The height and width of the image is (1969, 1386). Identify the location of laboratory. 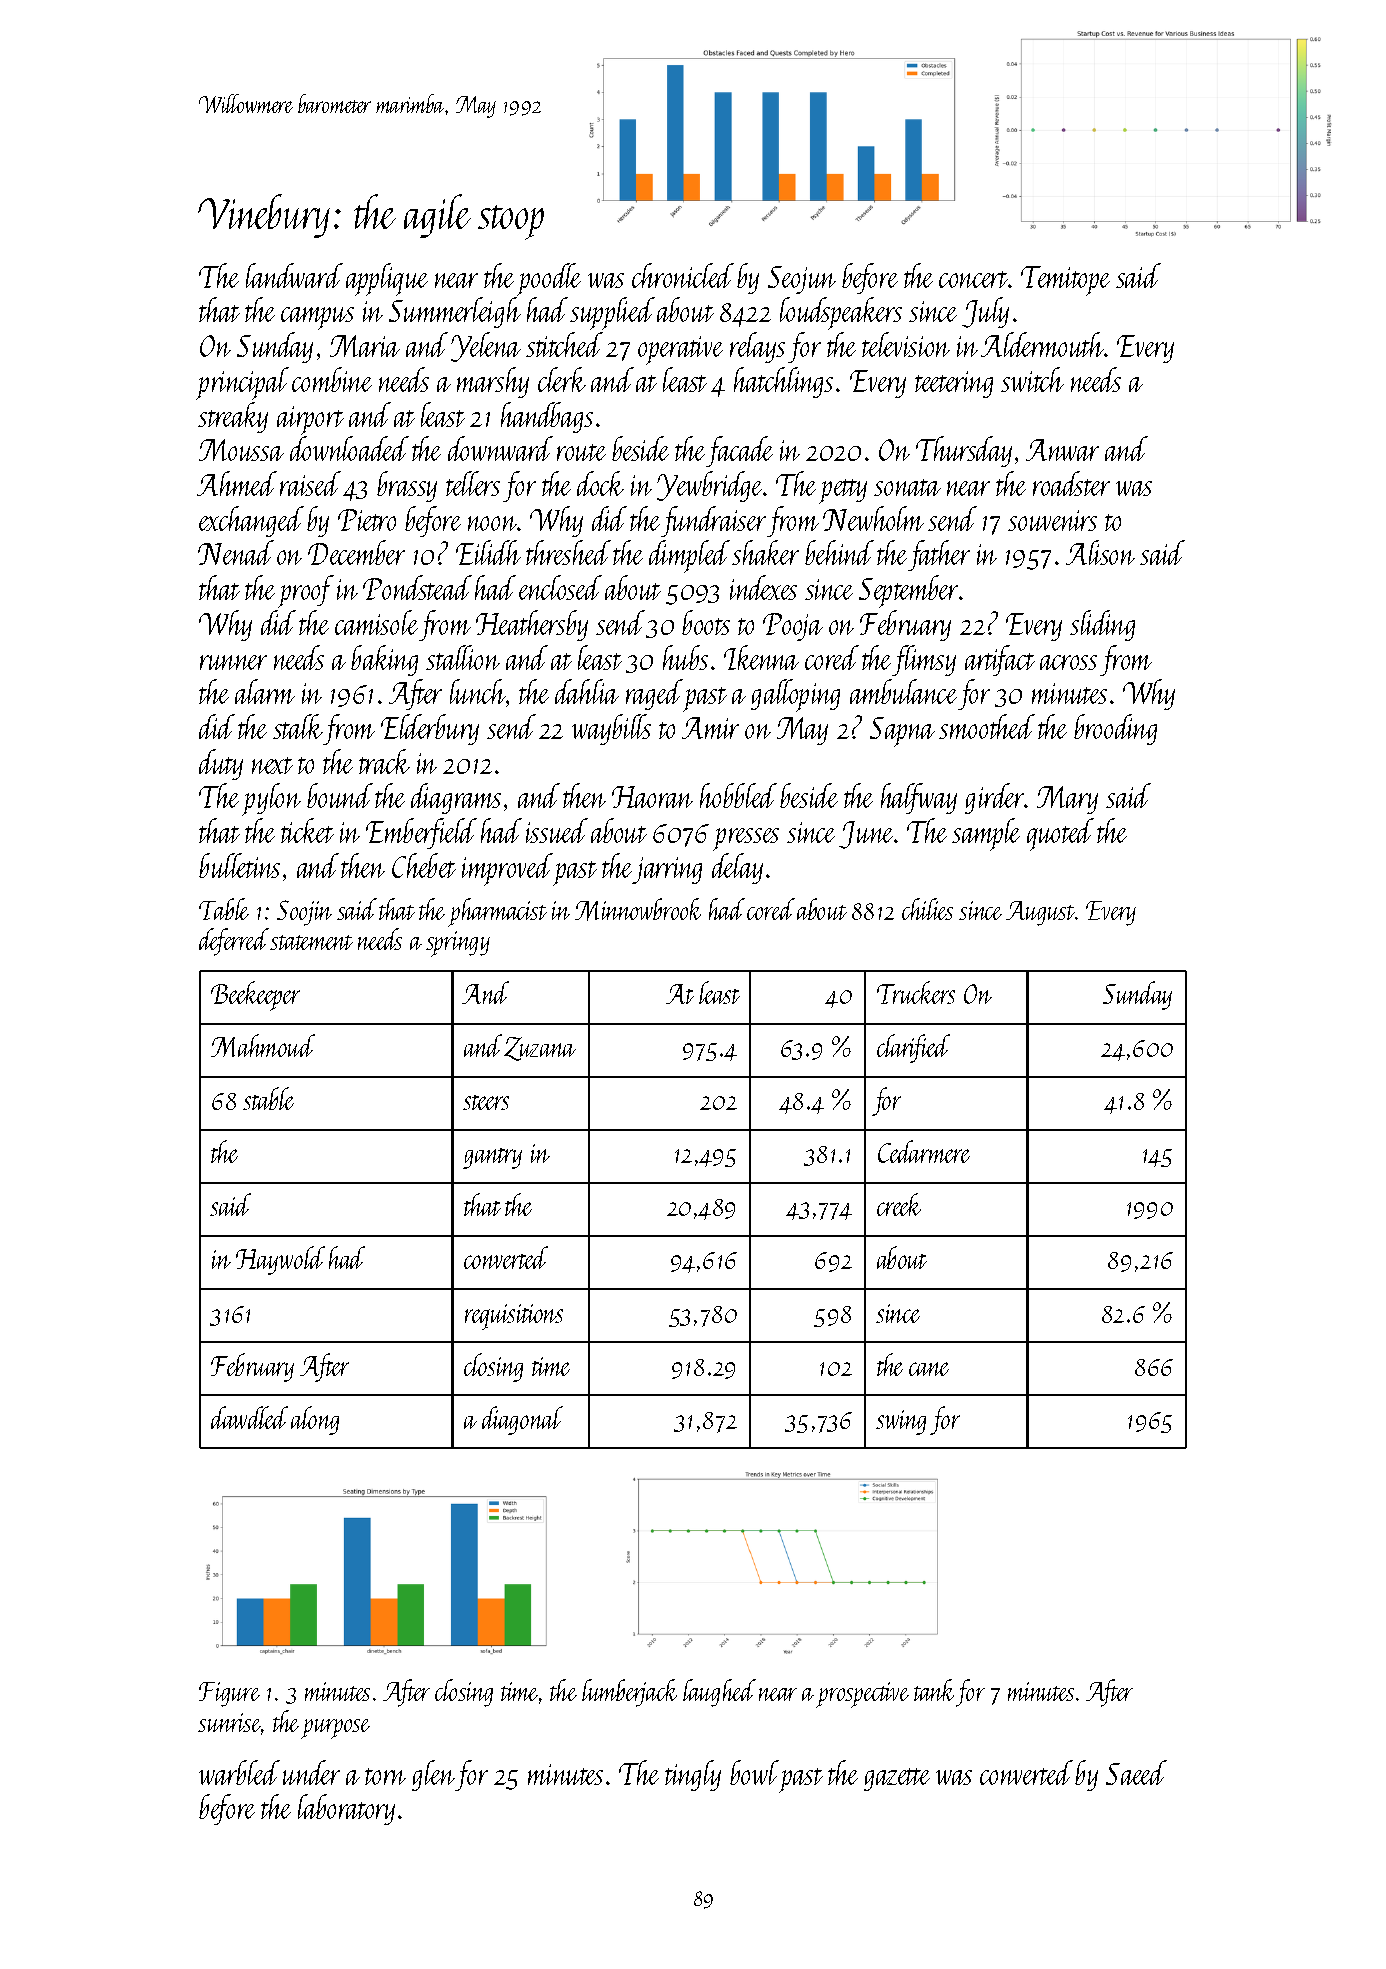
(346, 1809).
